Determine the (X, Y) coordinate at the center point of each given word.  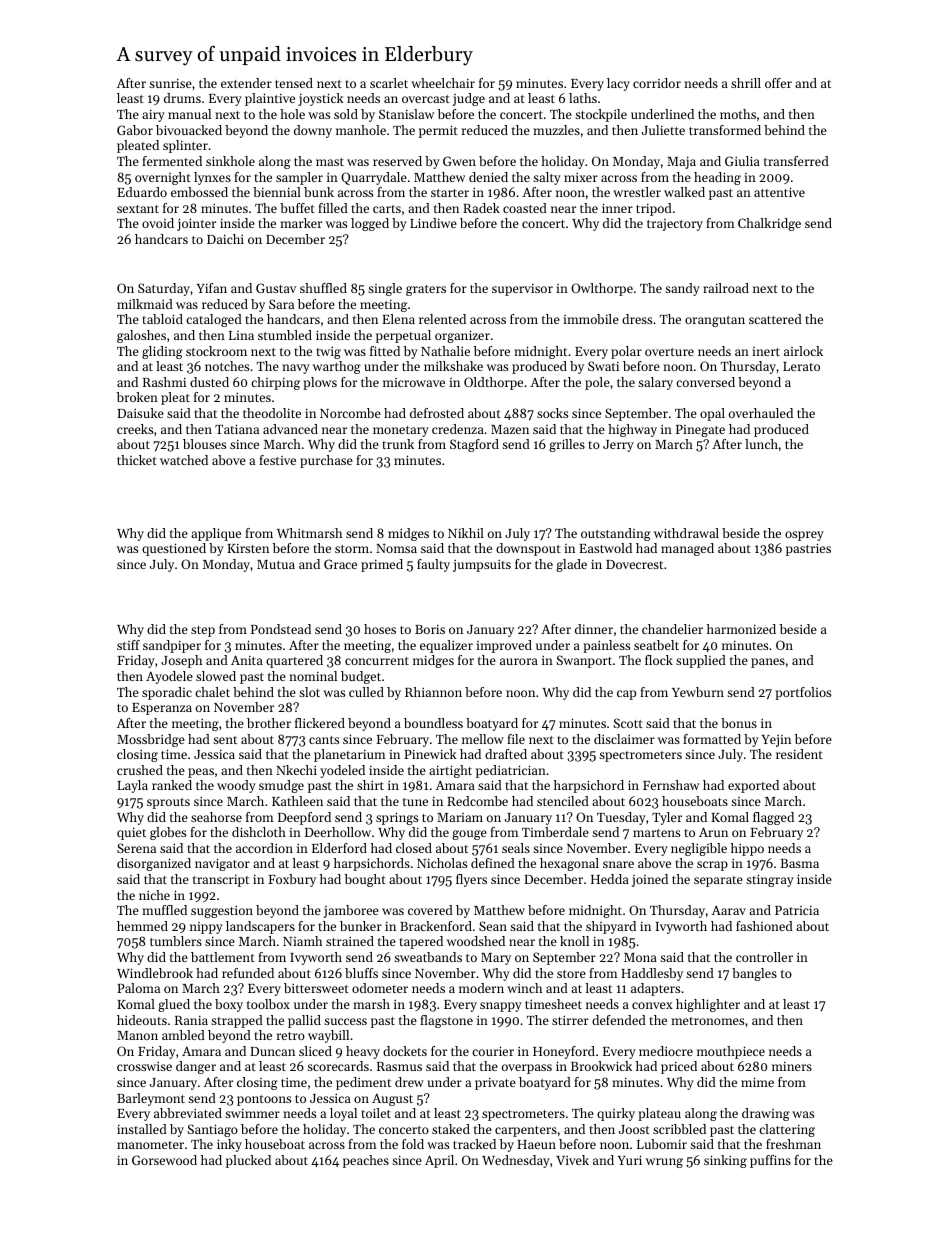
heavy (363, 1052)
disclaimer (624, 739)
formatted (712, 739)
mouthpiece (731, 1052)
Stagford (474, 445)
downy (313, 131)
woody (236, 786)
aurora (519, 661)
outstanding (616, 534)
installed (142, 1129)
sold (346, 114)
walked (684, 192)
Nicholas (442, 863)
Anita (247, 660)
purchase (326, 461)
